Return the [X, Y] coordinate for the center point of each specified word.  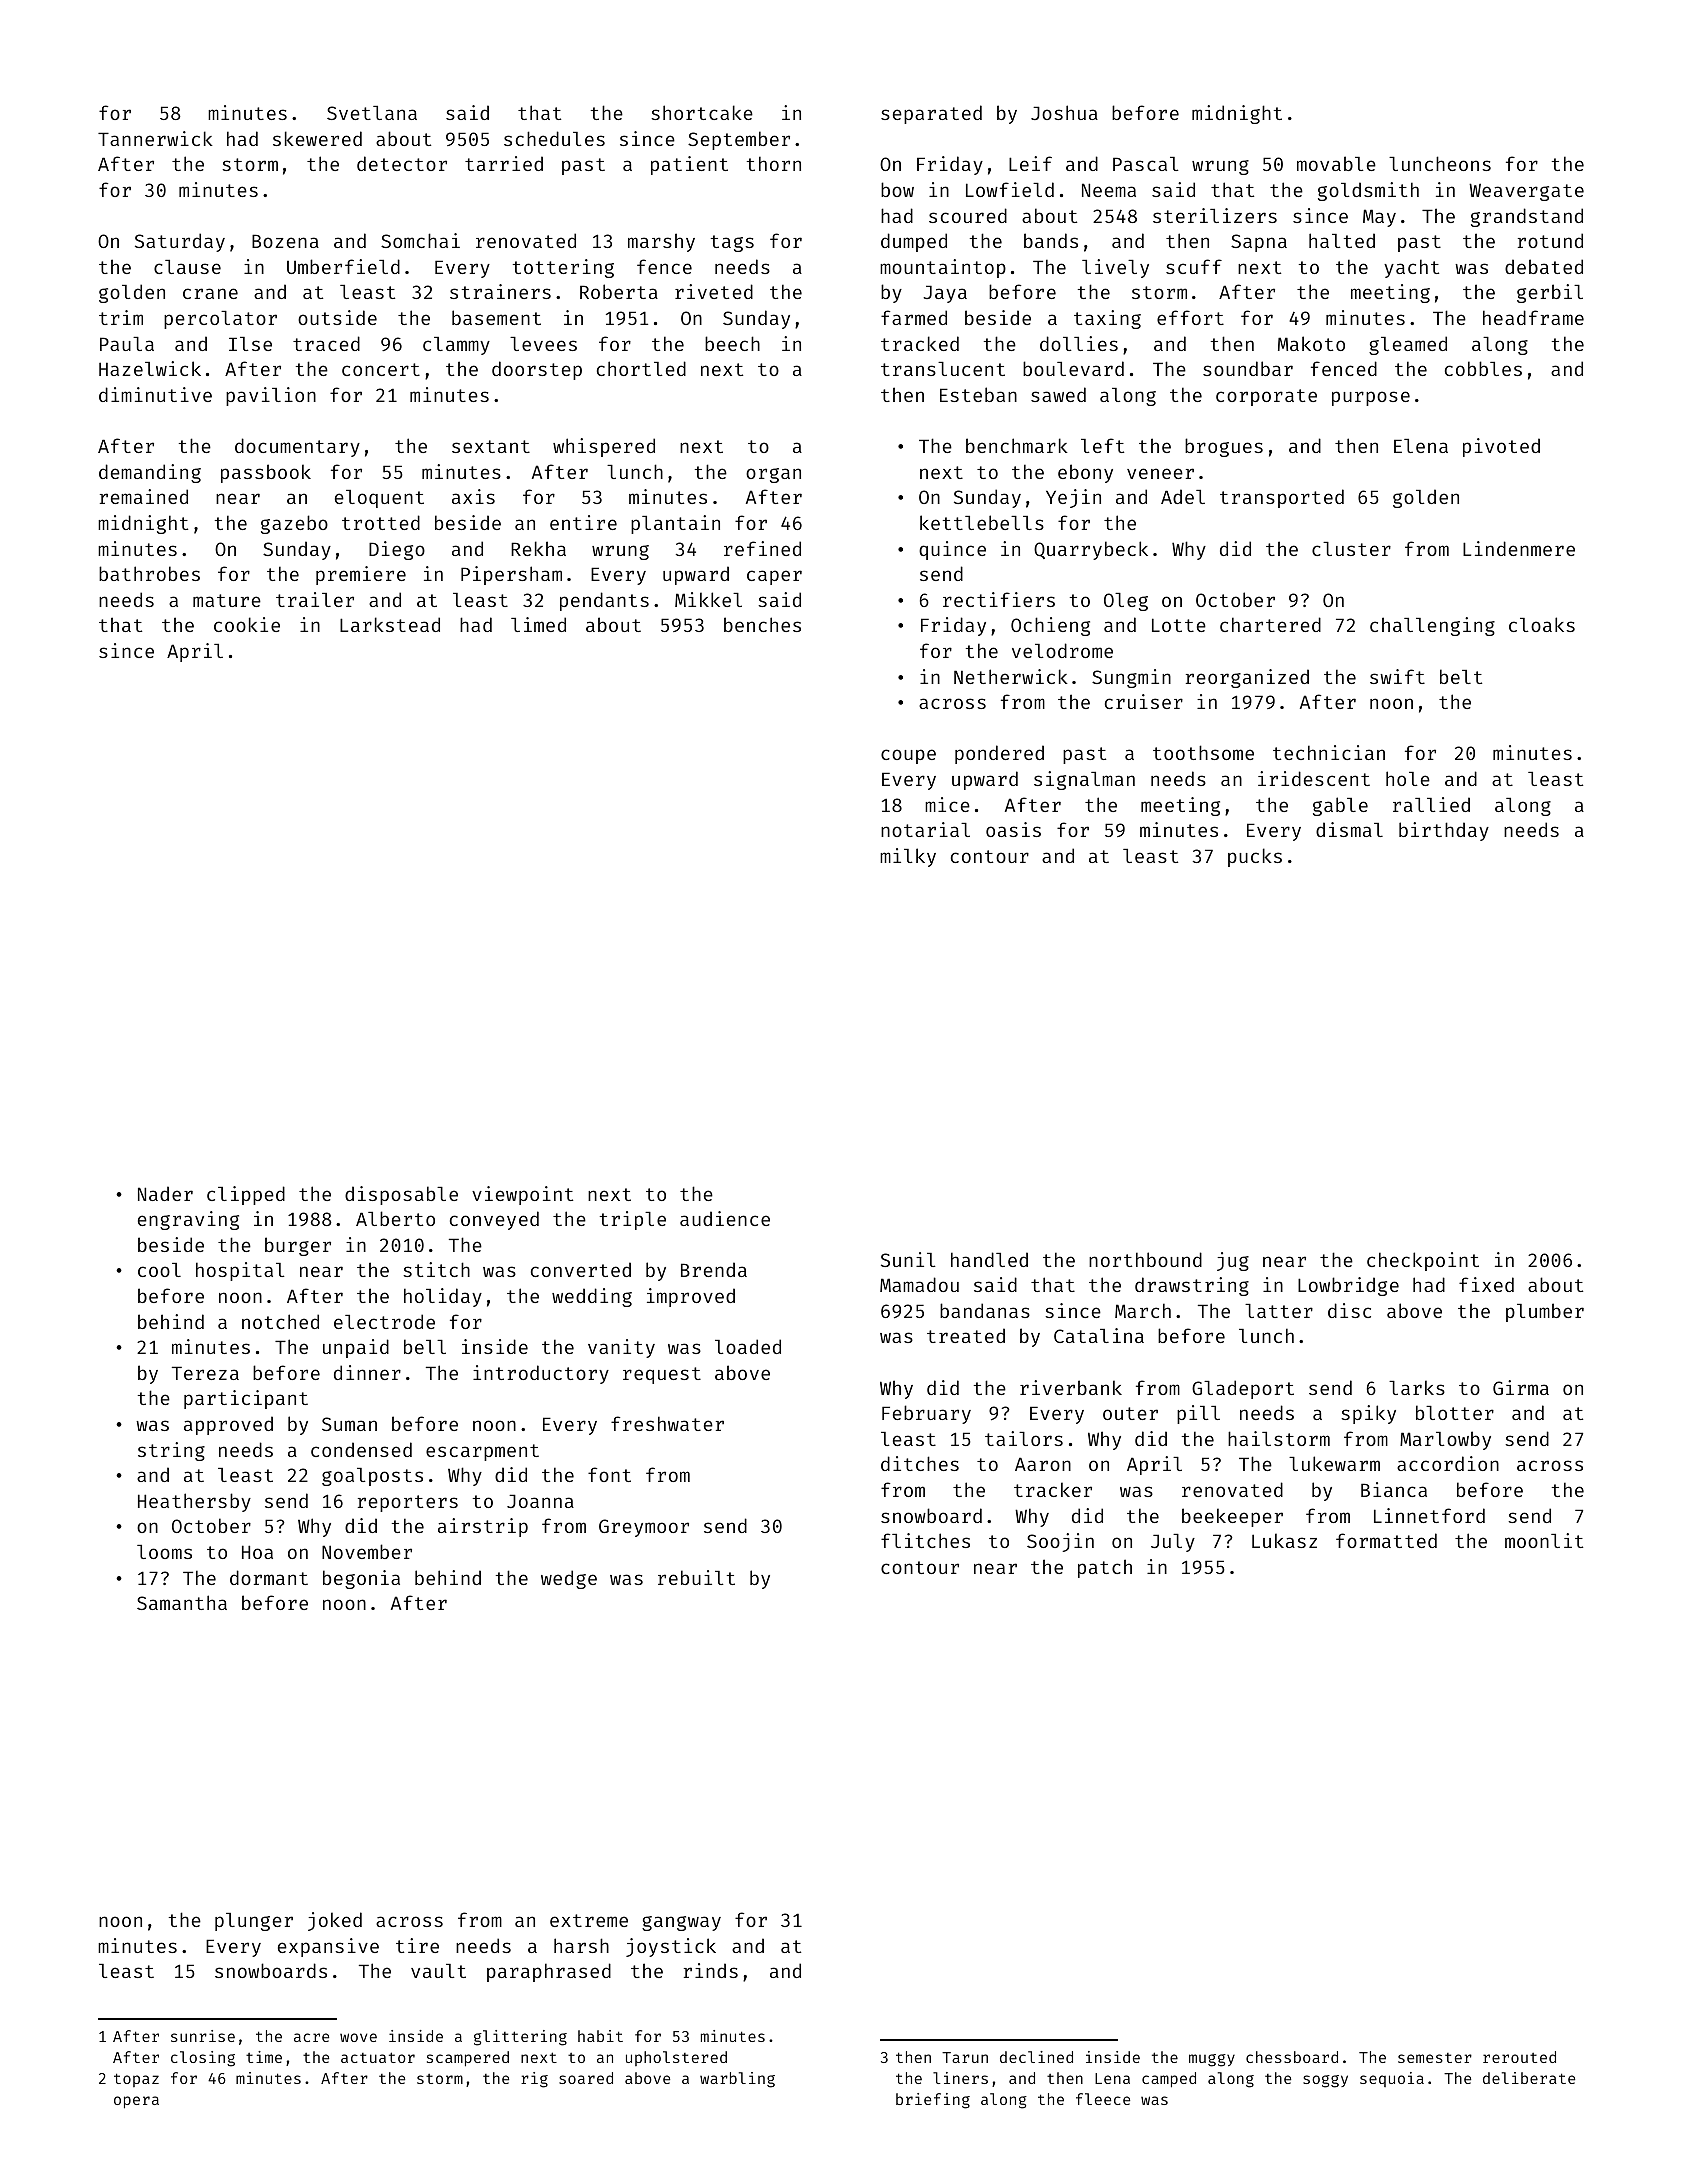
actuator [378, 2057]
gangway [681, 1923]
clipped [246, 1195]
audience [725, 1218]
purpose [1371, 398]
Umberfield [343, 266]
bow [897, 189]
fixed [1486, 1284]
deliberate [1529, 2078]
